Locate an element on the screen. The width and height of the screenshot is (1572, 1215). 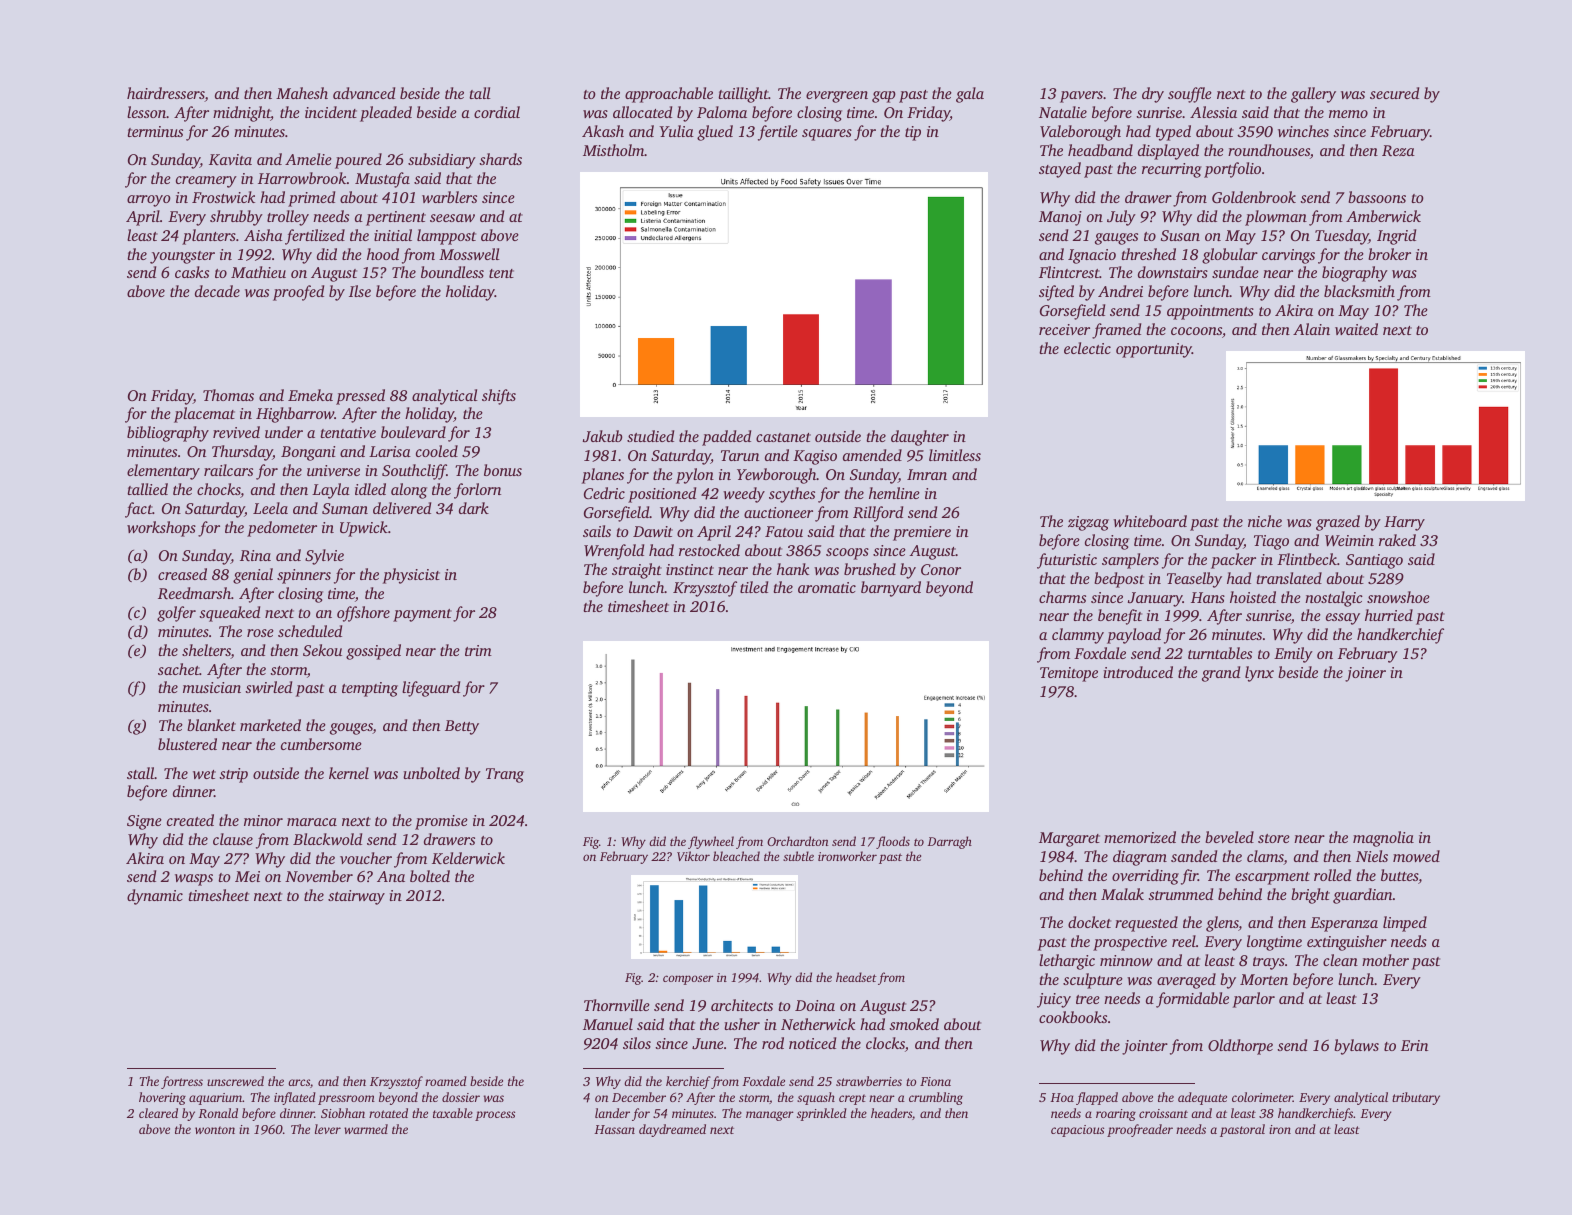
secured is located at coordinates (1394, 93).
